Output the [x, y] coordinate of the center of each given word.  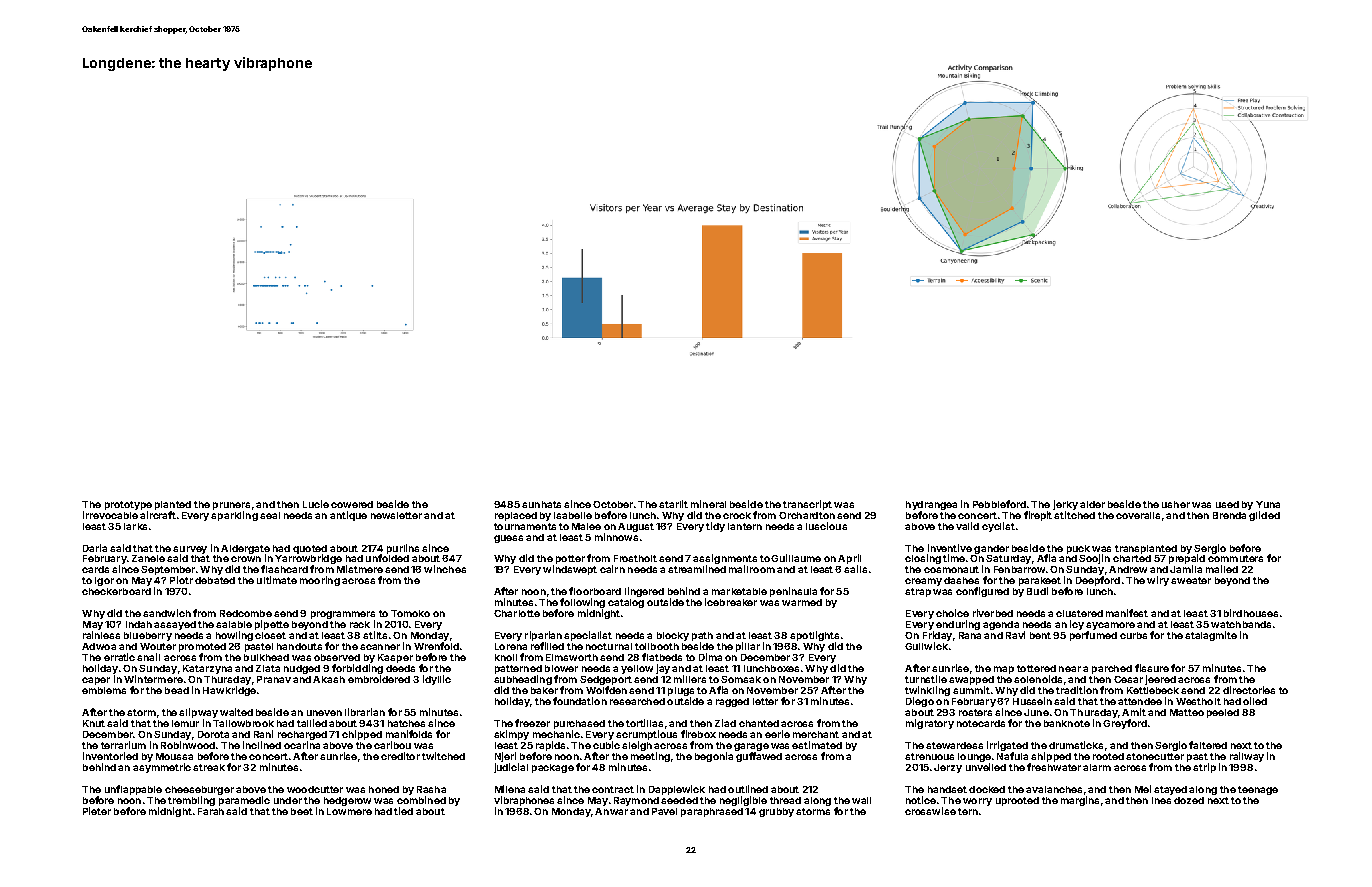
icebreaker [731, 602]
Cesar [1128, 679]
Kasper [395, 658]
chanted [759, 723]
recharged [302, 735]
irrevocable [110, 515]
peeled [1223, 713]
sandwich [167, 613]
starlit [673, 504]
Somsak [741, 679]
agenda [1001, 625]
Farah [211, 811]
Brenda [1229, 515]
